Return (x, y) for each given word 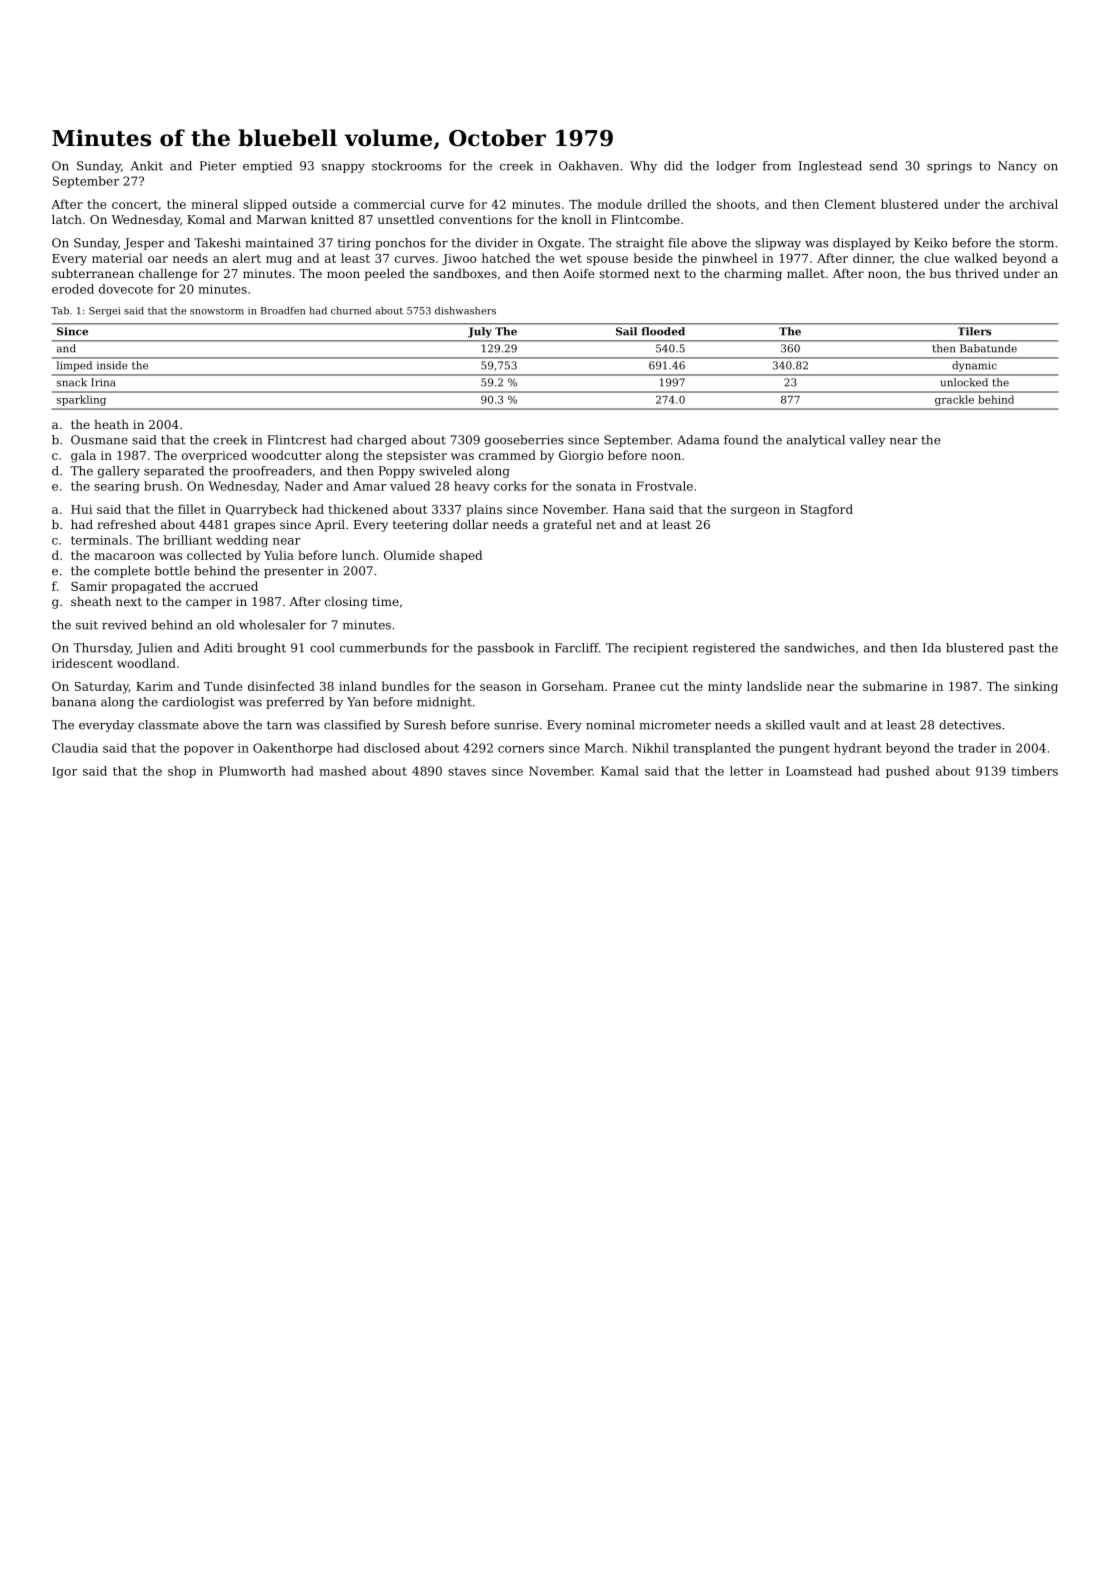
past (1021, 649)
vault (824, 725)
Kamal (620, 771)
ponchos (400, 244)
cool (322, 648)
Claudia (75, 748)
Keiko (930, 243)
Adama (698, 440)
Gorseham (573, 686)
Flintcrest (296, 440)
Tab (60, 311)
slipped (265, 205)
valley (867, 441)
